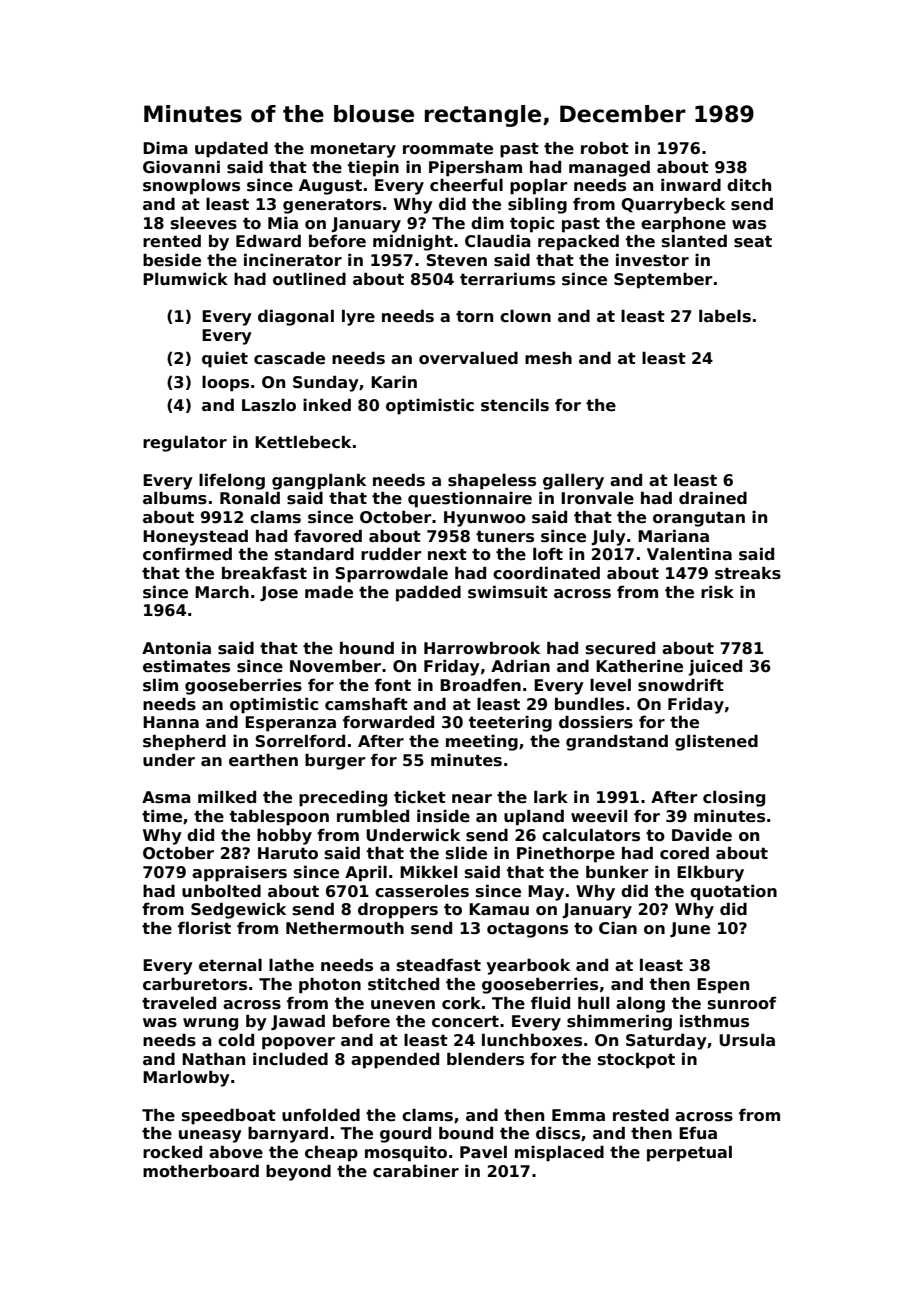  What do you see at coordinates (420, 797) in the document?
I see `ticket` at bounding box center [420, 797].
